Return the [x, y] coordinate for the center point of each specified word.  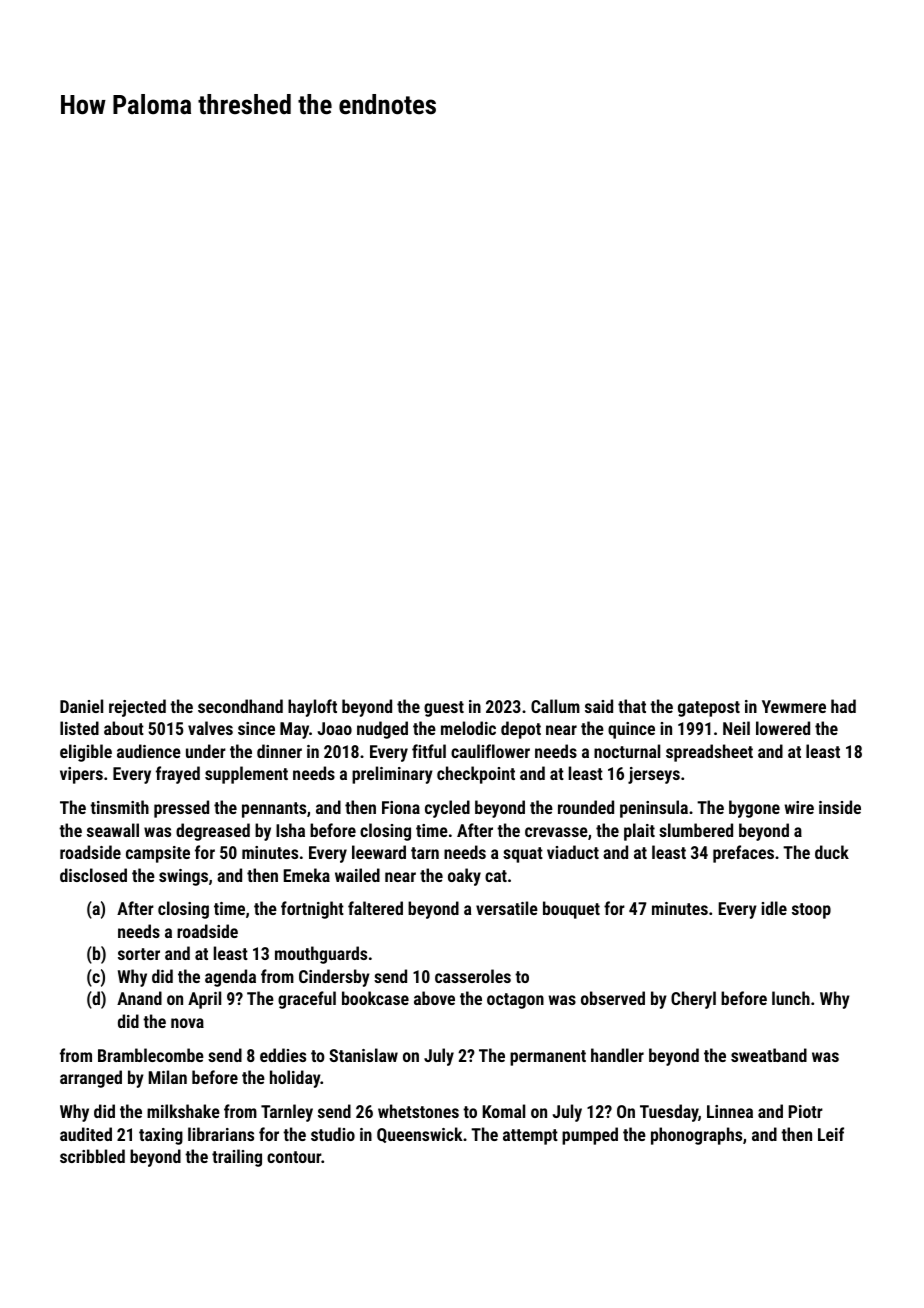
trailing [237, 1158]
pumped [590, 1136]
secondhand [240, 706]
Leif [831, 1134]
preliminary [392, 775]
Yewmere [794, 706]
